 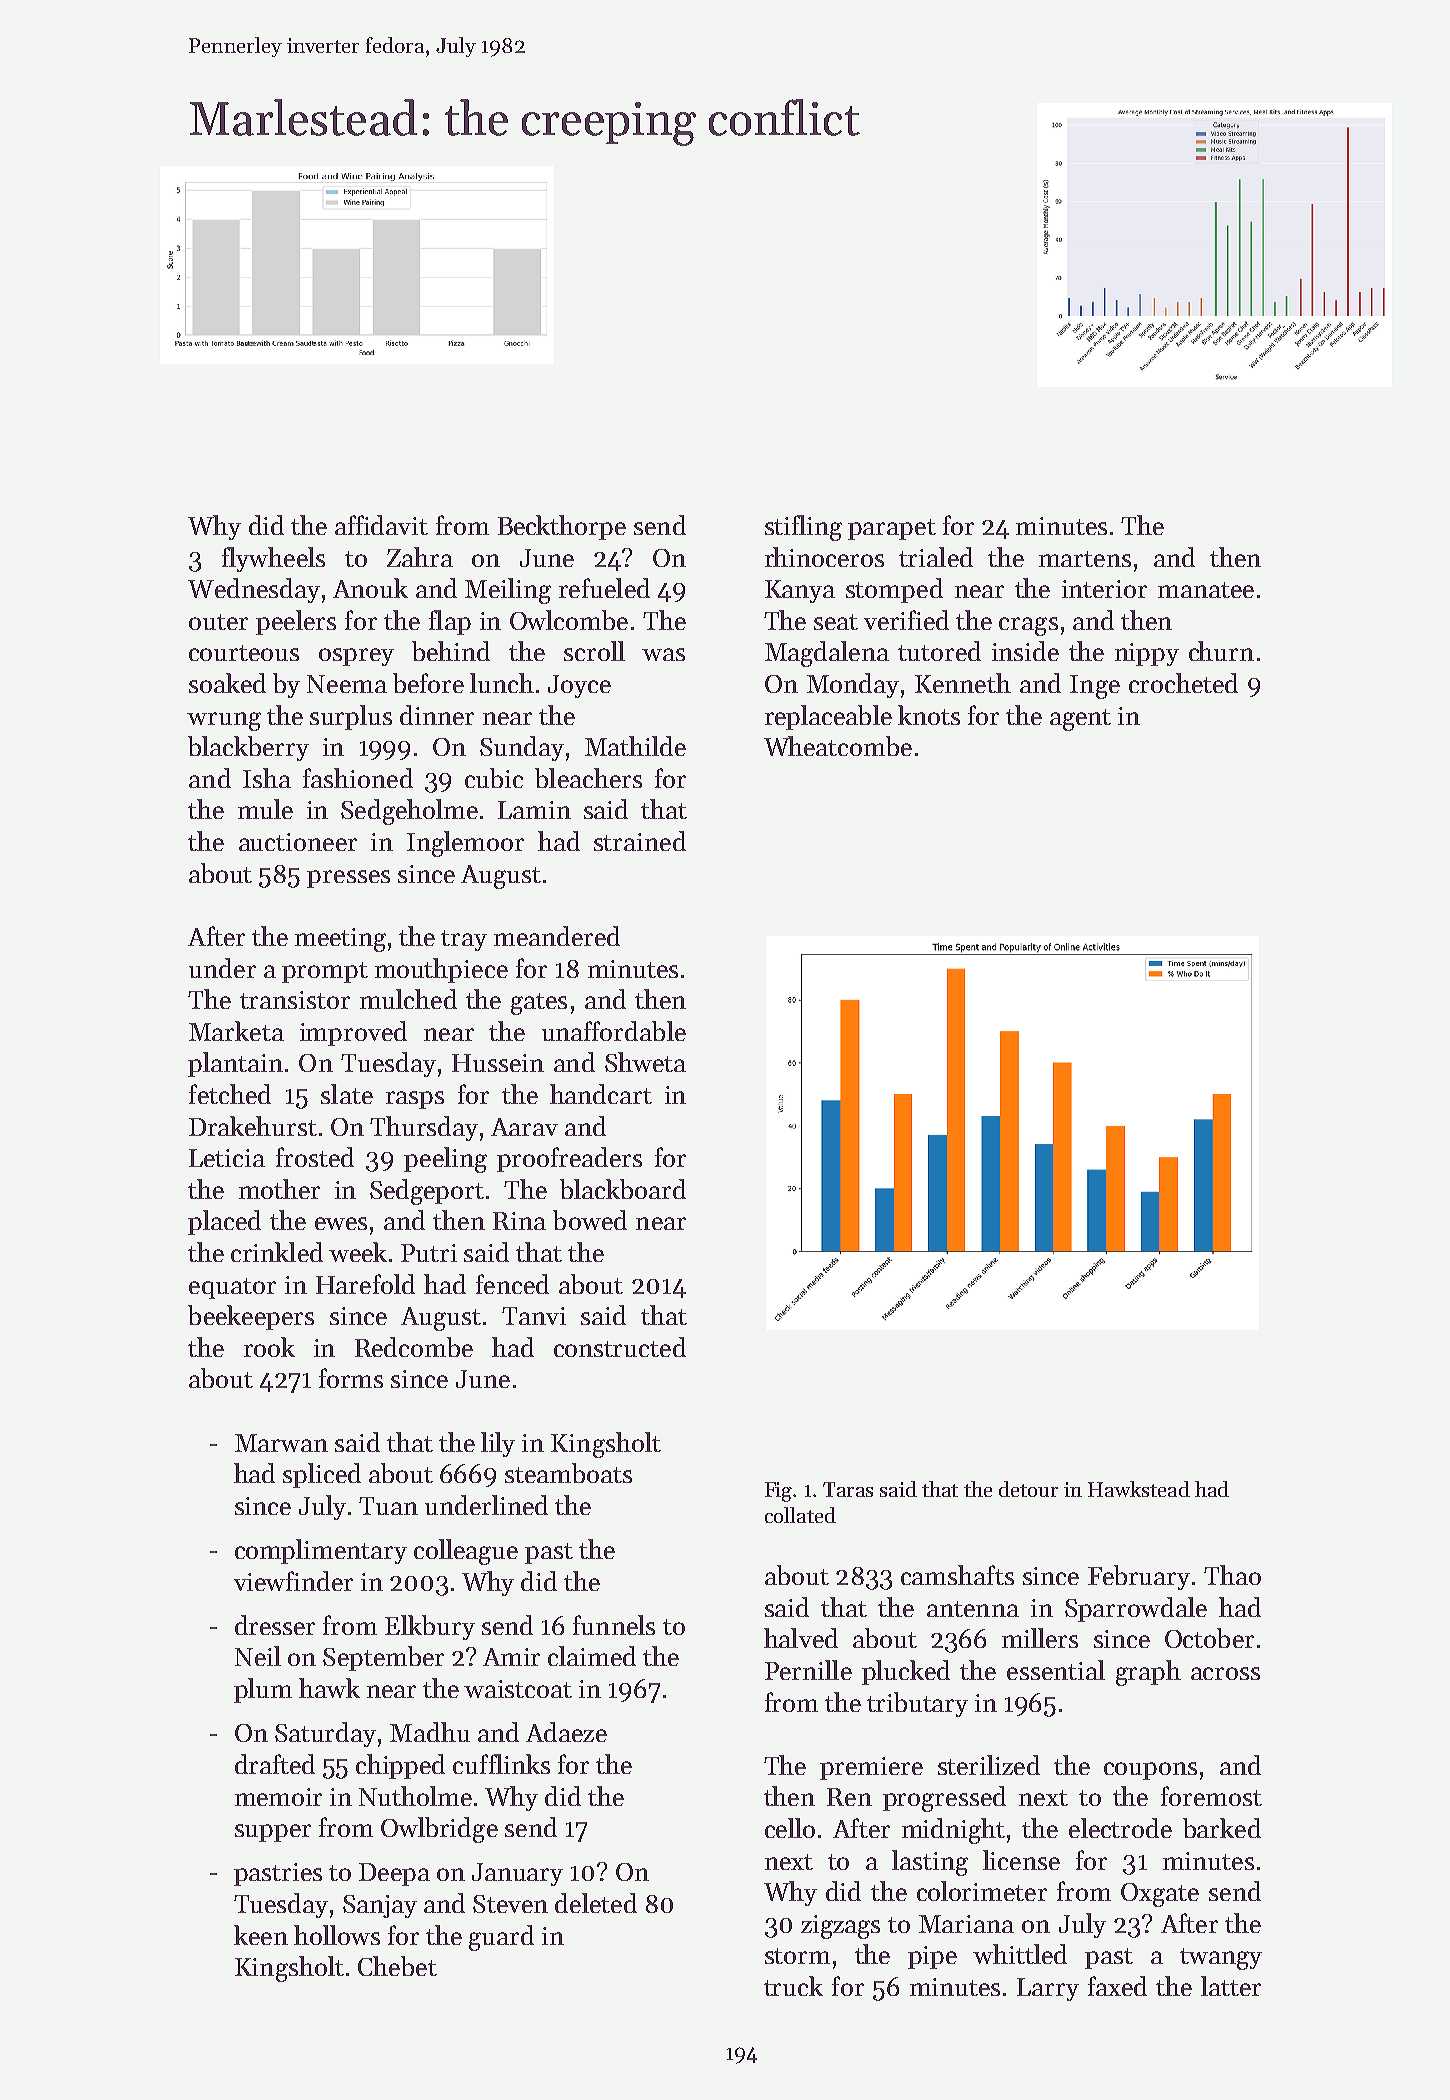 What do you see at coordinates (568, 1473) in the document?
I see `steamboats` at bounding box center [568, 1473].
